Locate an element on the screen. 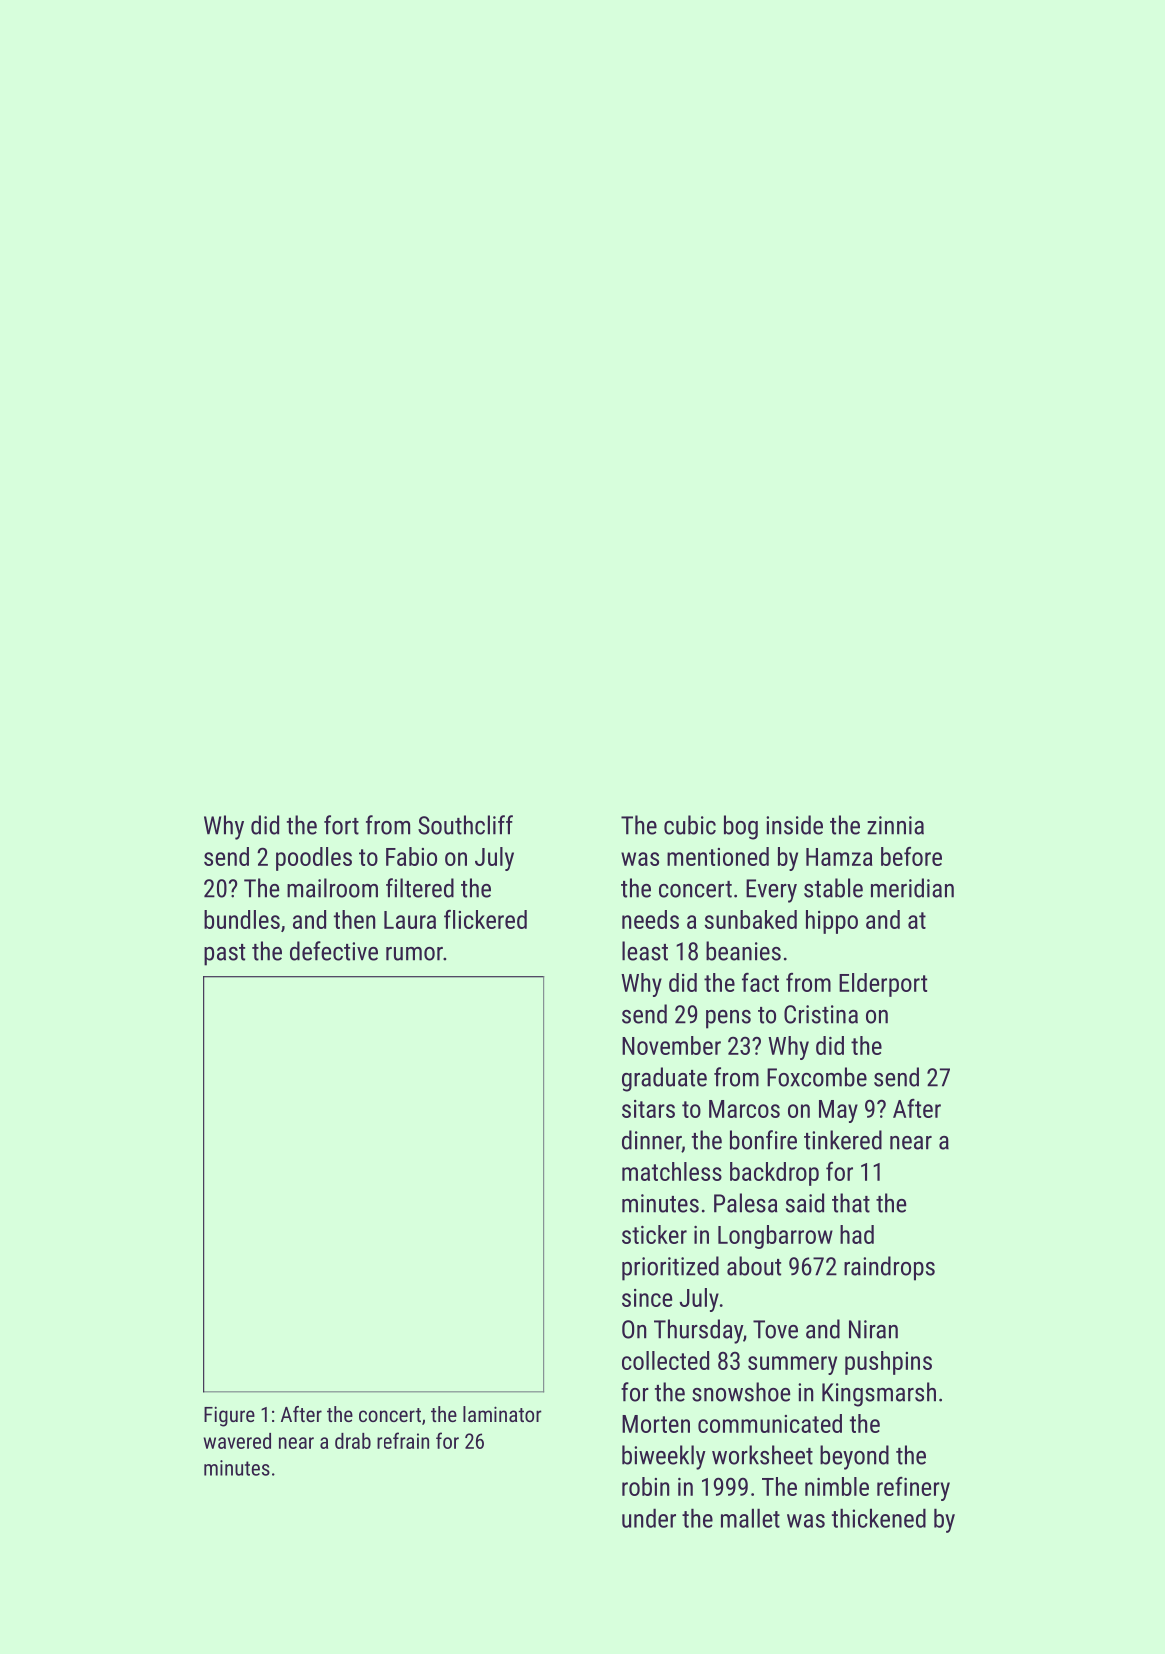 The image size is (1165, 1654). under is located at coordinates (649, 1518).
